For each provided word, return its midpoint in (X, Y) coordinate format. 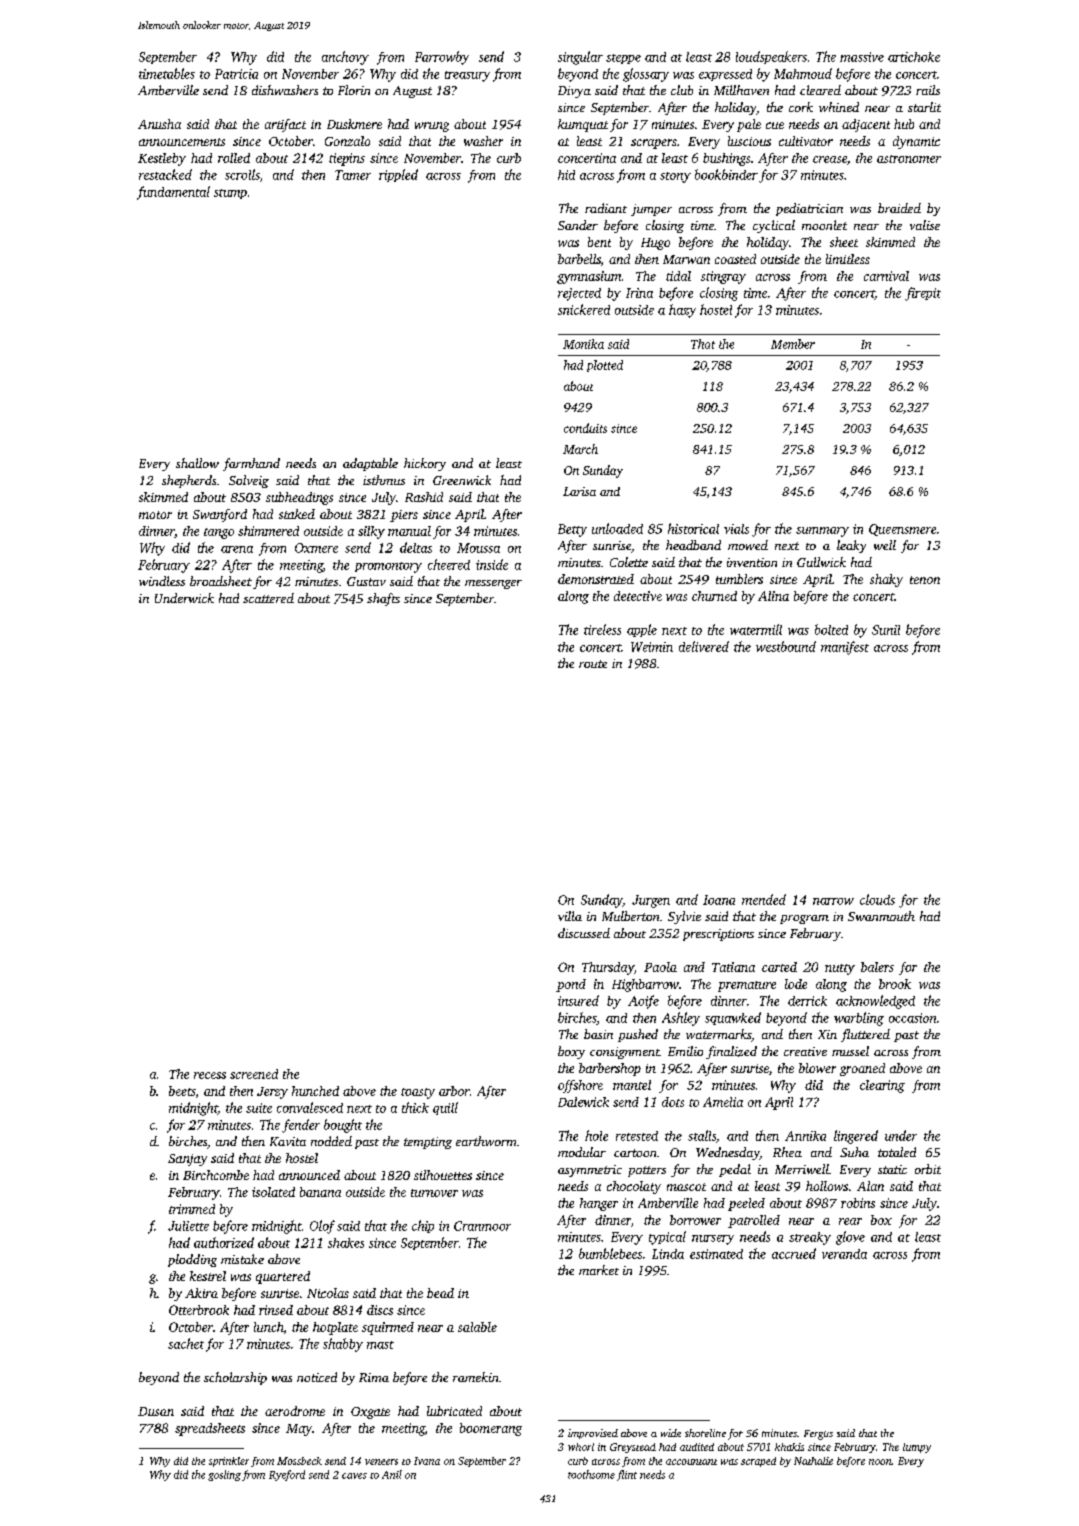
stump (230, 194)
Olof (322, 1227)
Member (793, 344)
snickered (584, 309)
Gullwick (821, 562)
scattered (268, 598)
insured (578, 1000)
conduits (585, 428)
